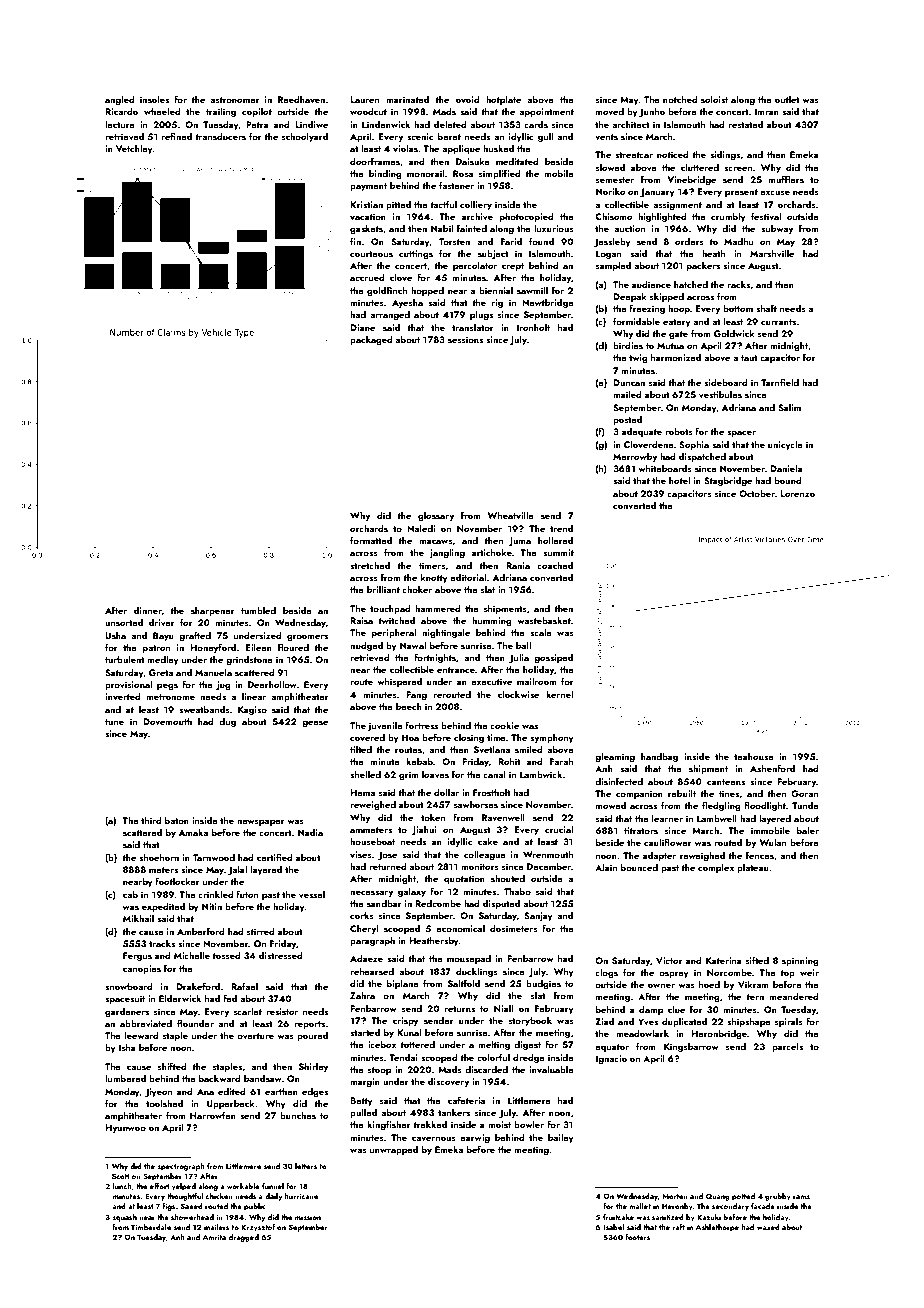 The width and height of the page is (924, 1308). What do you see at coordinates (121, 1176) in the page?
I see `Scott` at bounding box center [121, 1176].
